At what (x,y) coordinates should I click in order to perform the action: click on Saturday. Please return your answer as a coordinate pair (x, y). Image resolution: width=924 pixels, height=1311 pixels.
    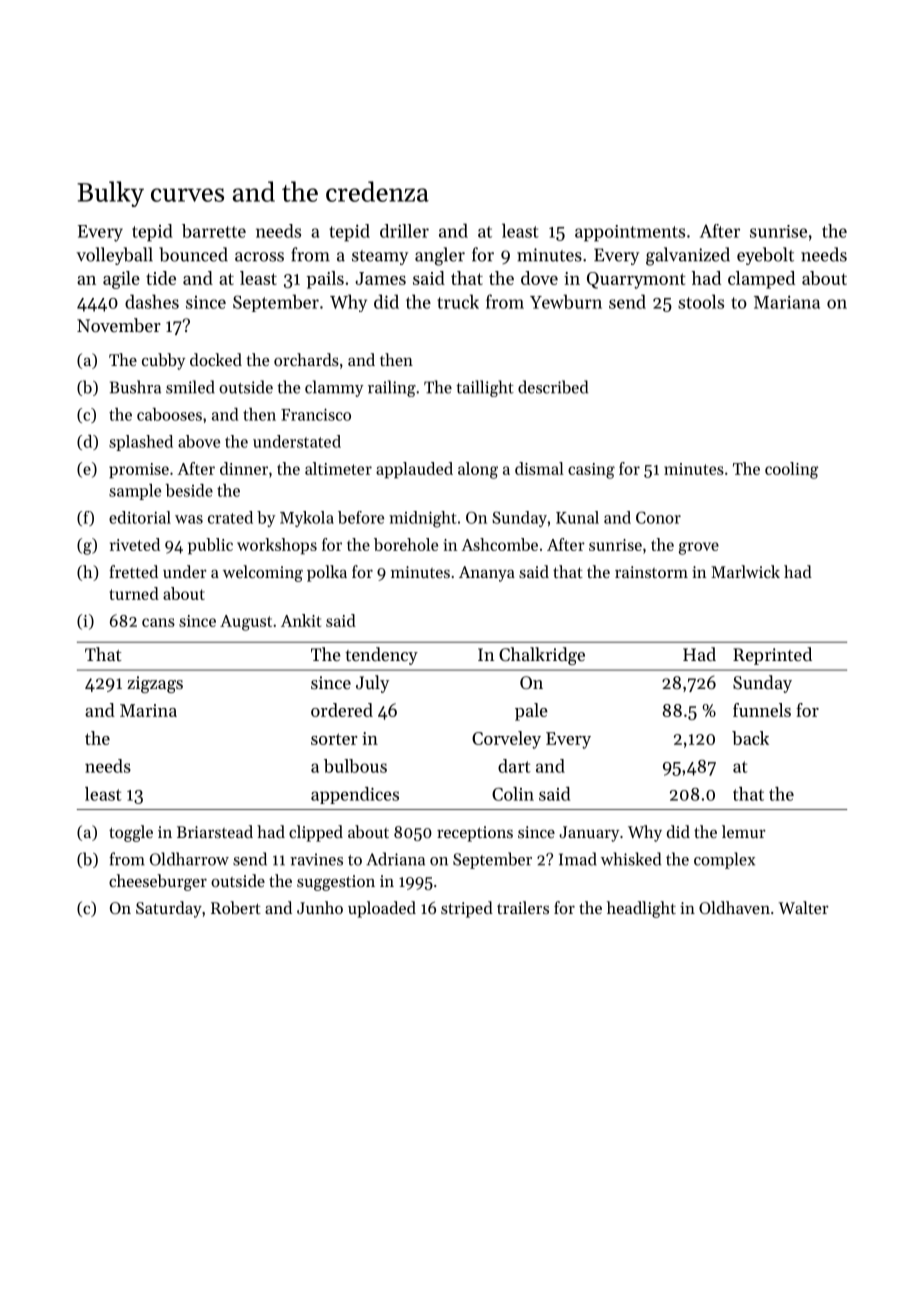
    Looking at the image, I should click on (169, 909).
